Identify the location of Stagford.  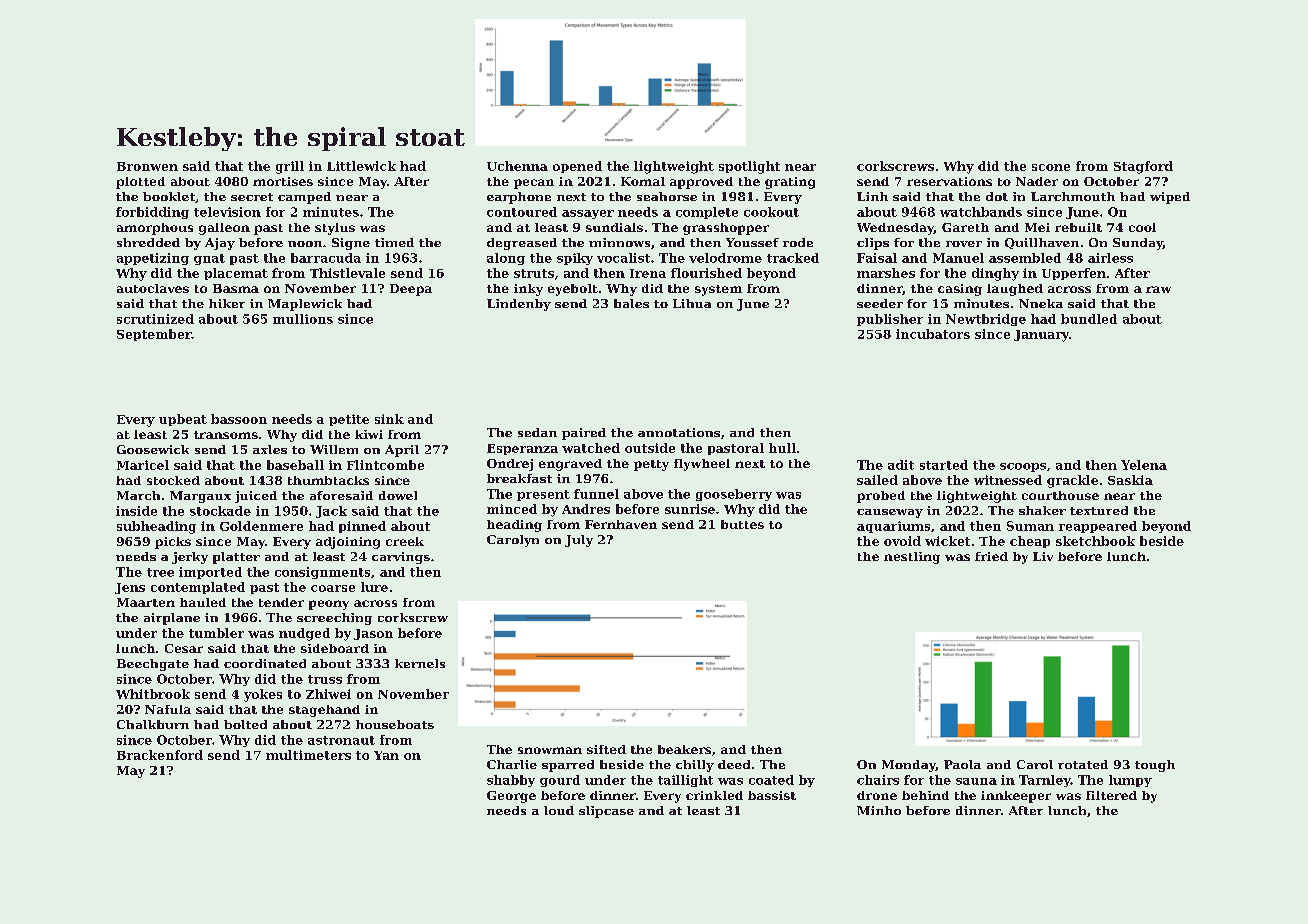
(1143, 167).
